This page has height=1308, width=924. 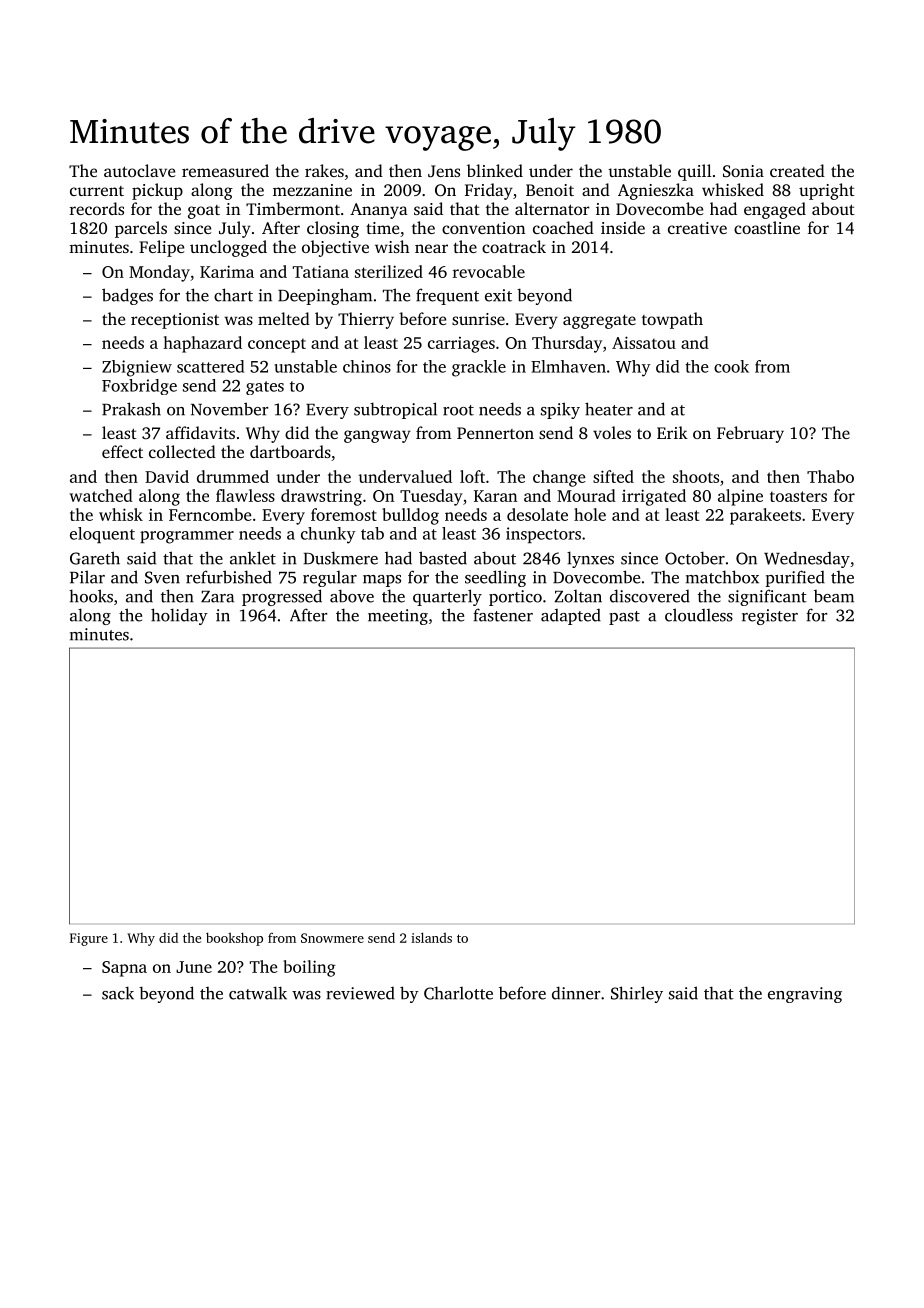 I want to click on engraving, so click(x=805, y=995).
